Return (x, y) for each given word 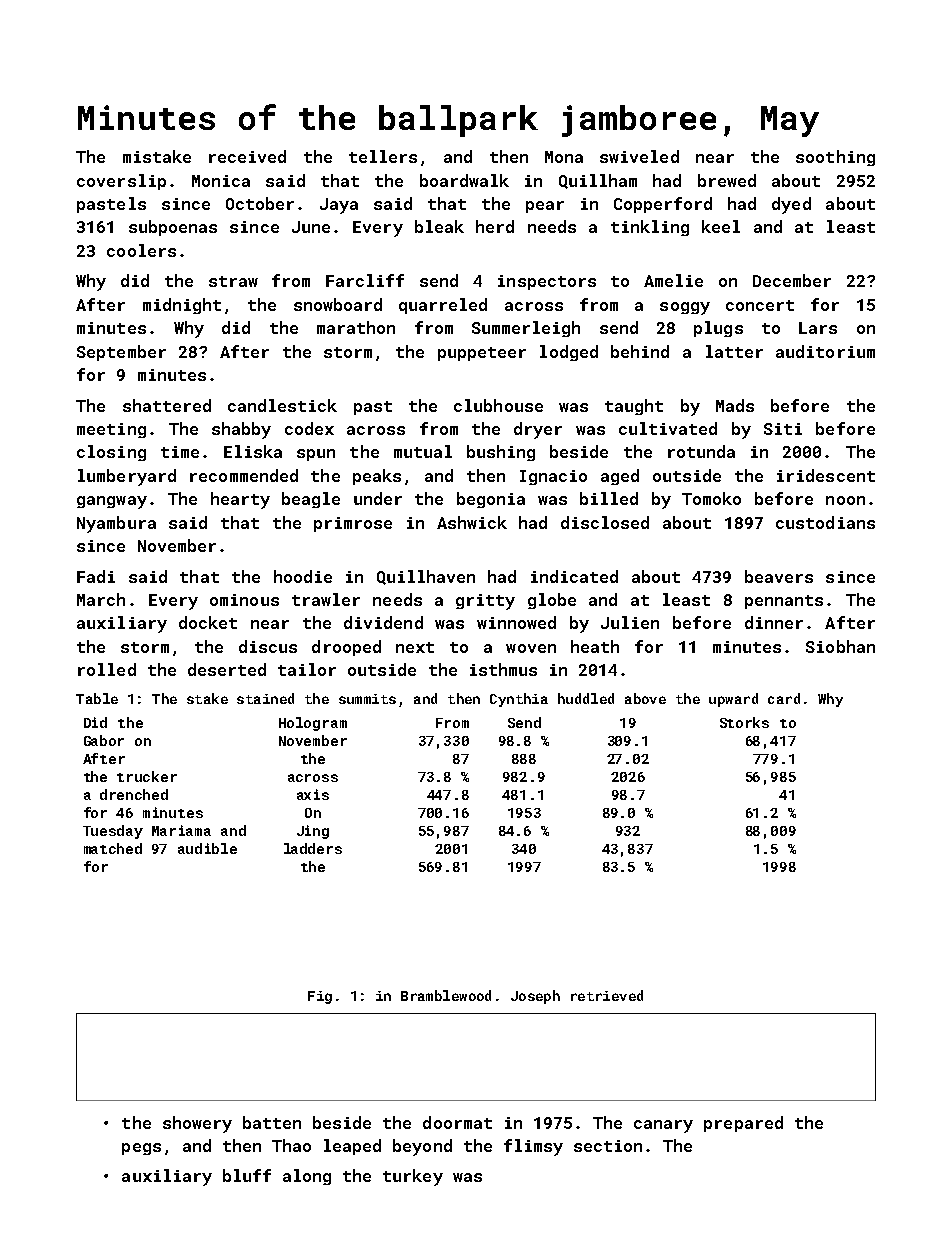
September (121, 353)
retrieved (607, 995)
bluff (247, 1175)
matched (113, 848)
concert (760, 305)
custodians (825, 522)
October (260, 203)
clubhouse (498, 405)
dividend (383, 622)
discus (268, 646)
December (792, 280)
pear (545, 207)
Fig (320, 997)
